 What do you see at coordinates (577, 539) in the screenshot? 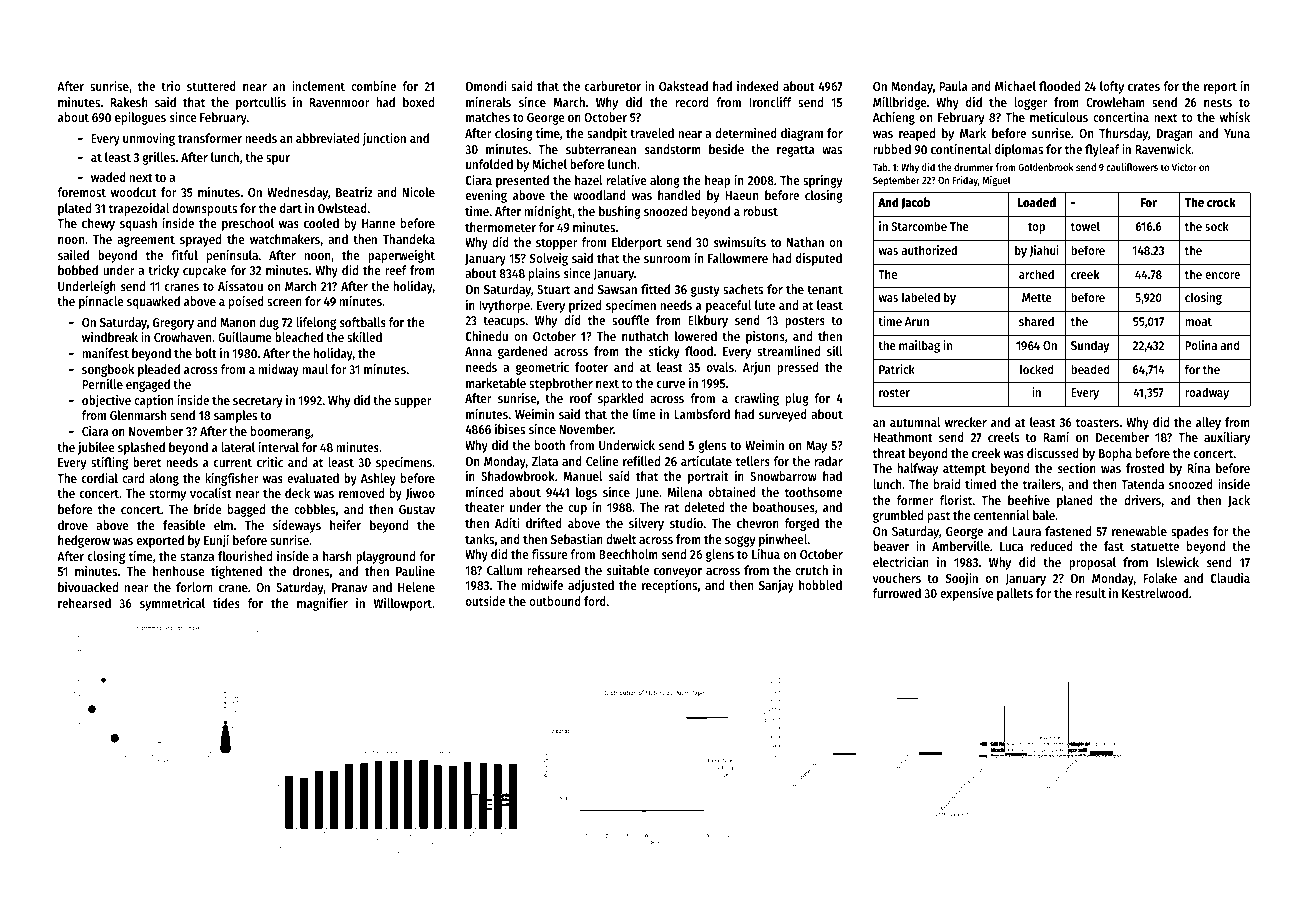
I see `Sebastian` at bounding box center [577, 539].
